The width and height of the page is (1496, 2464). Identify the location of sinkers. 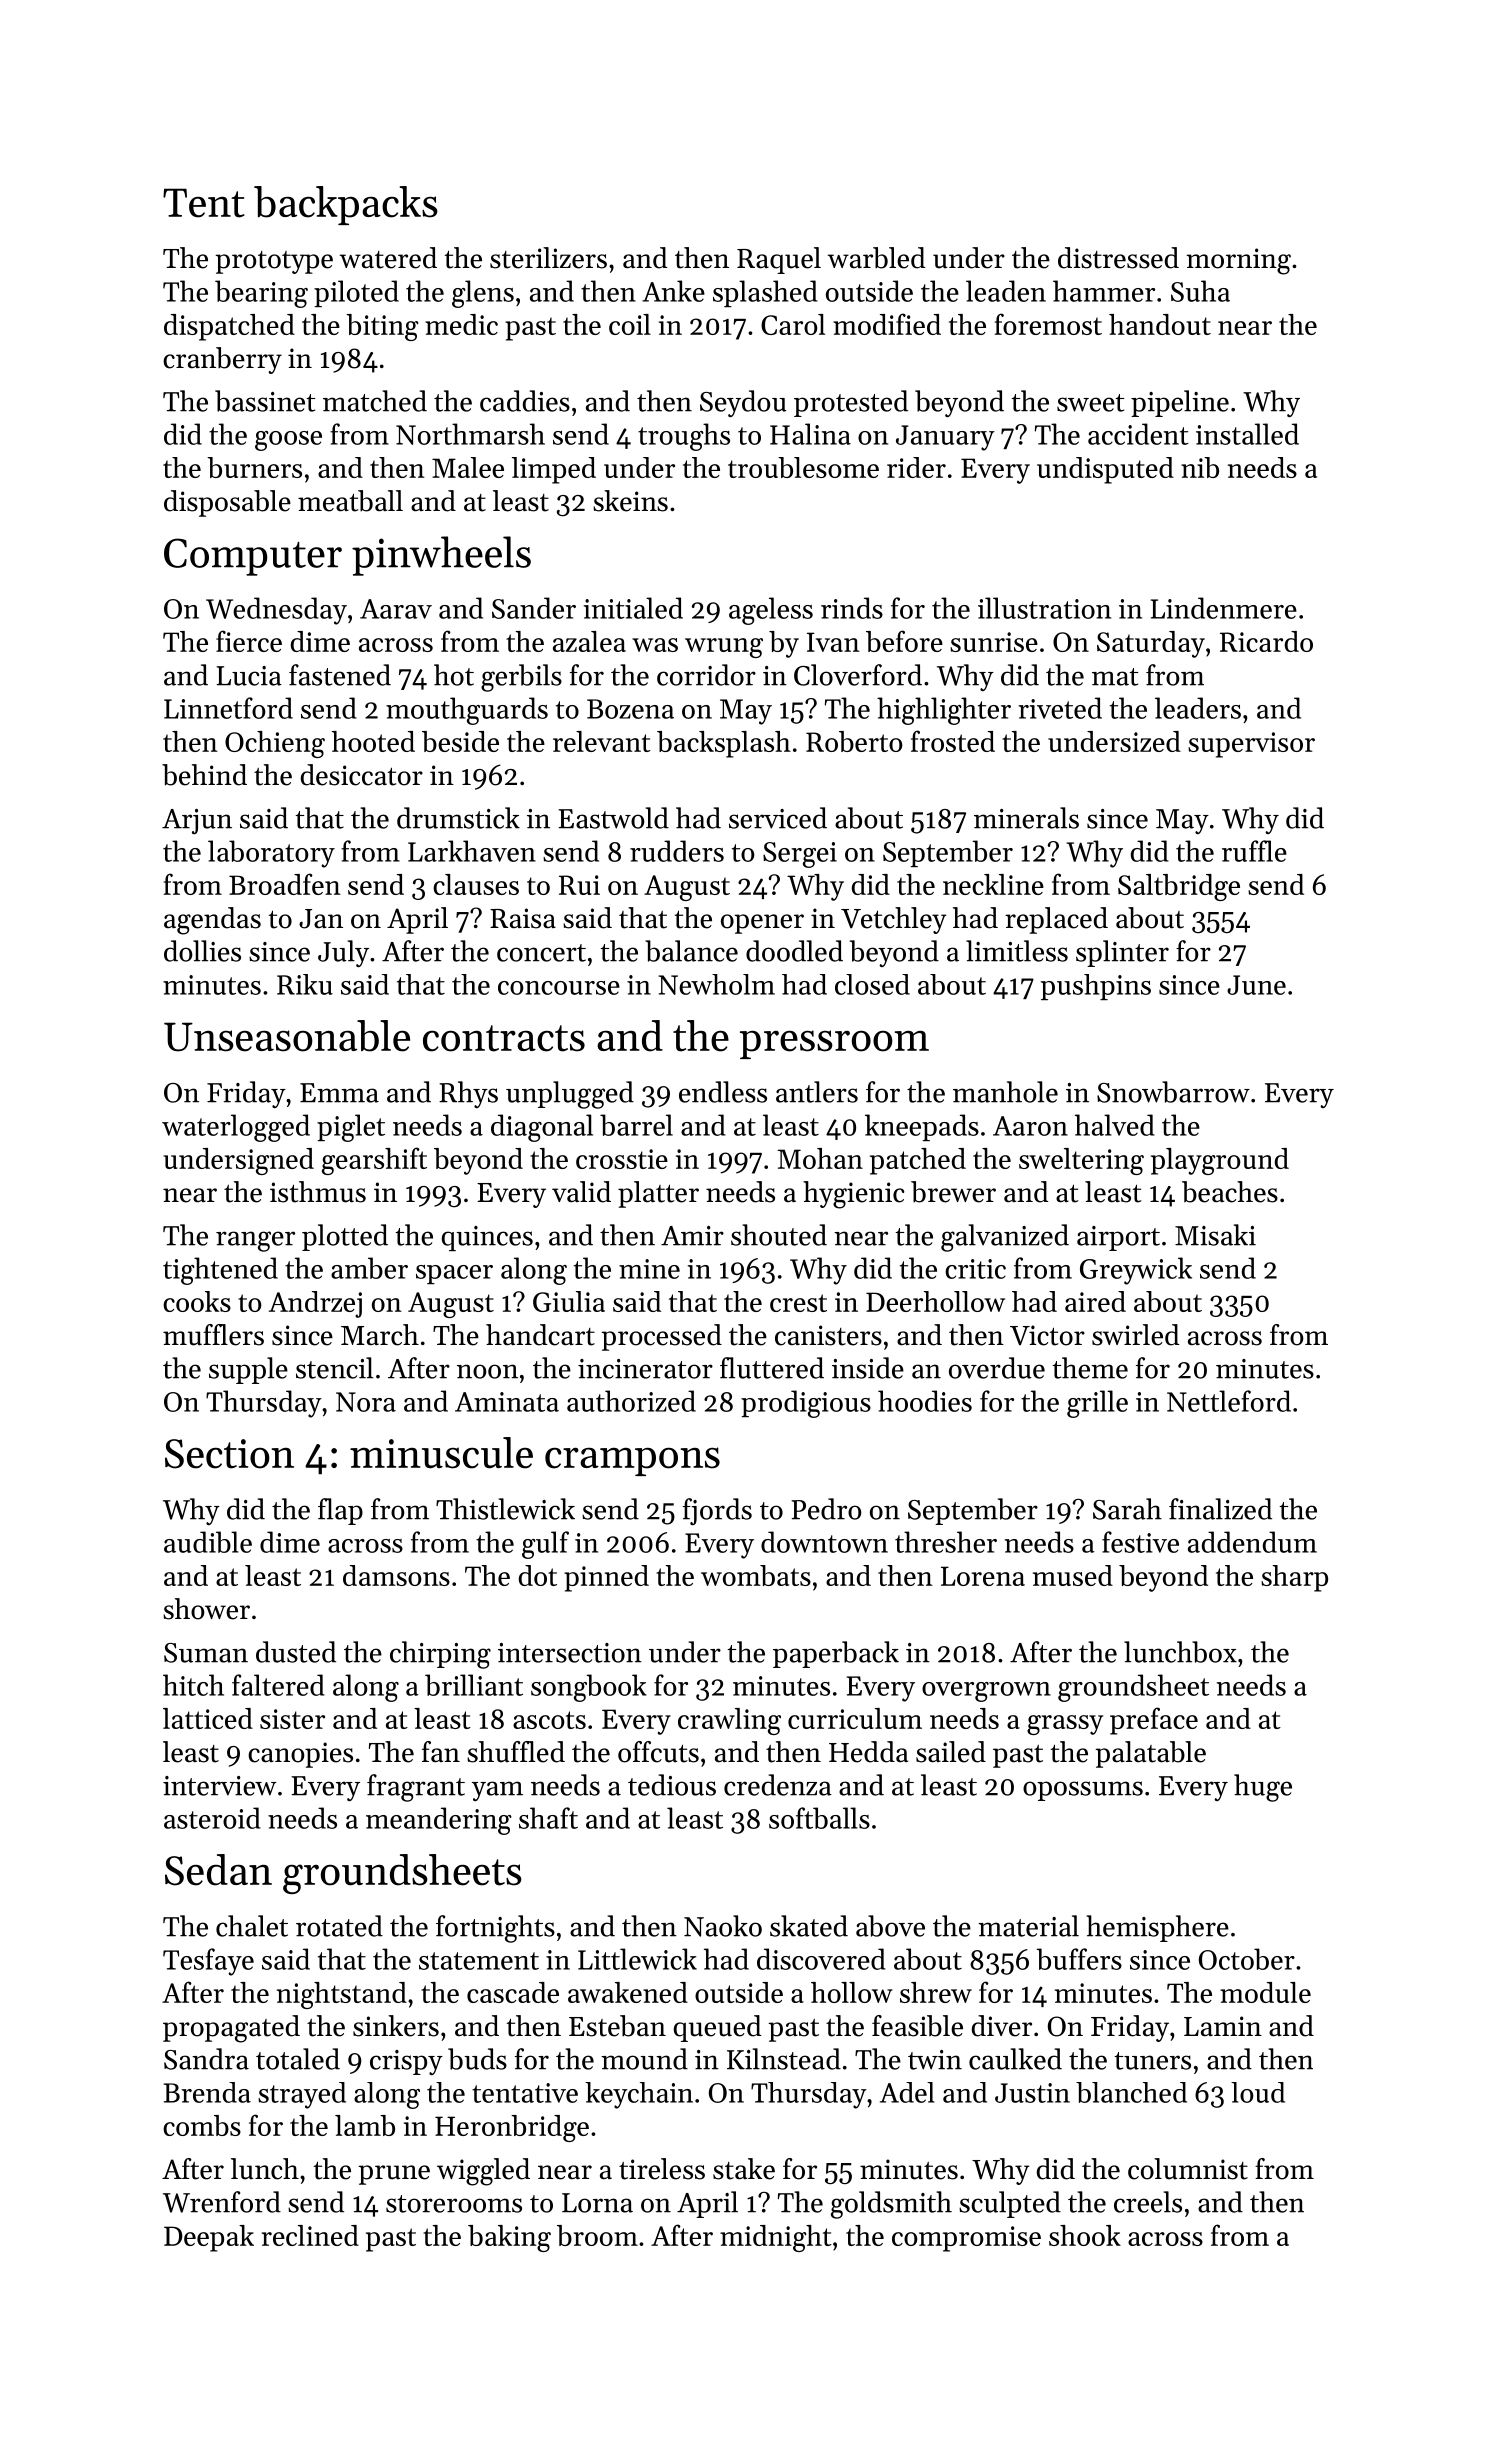
(396, 2026).
